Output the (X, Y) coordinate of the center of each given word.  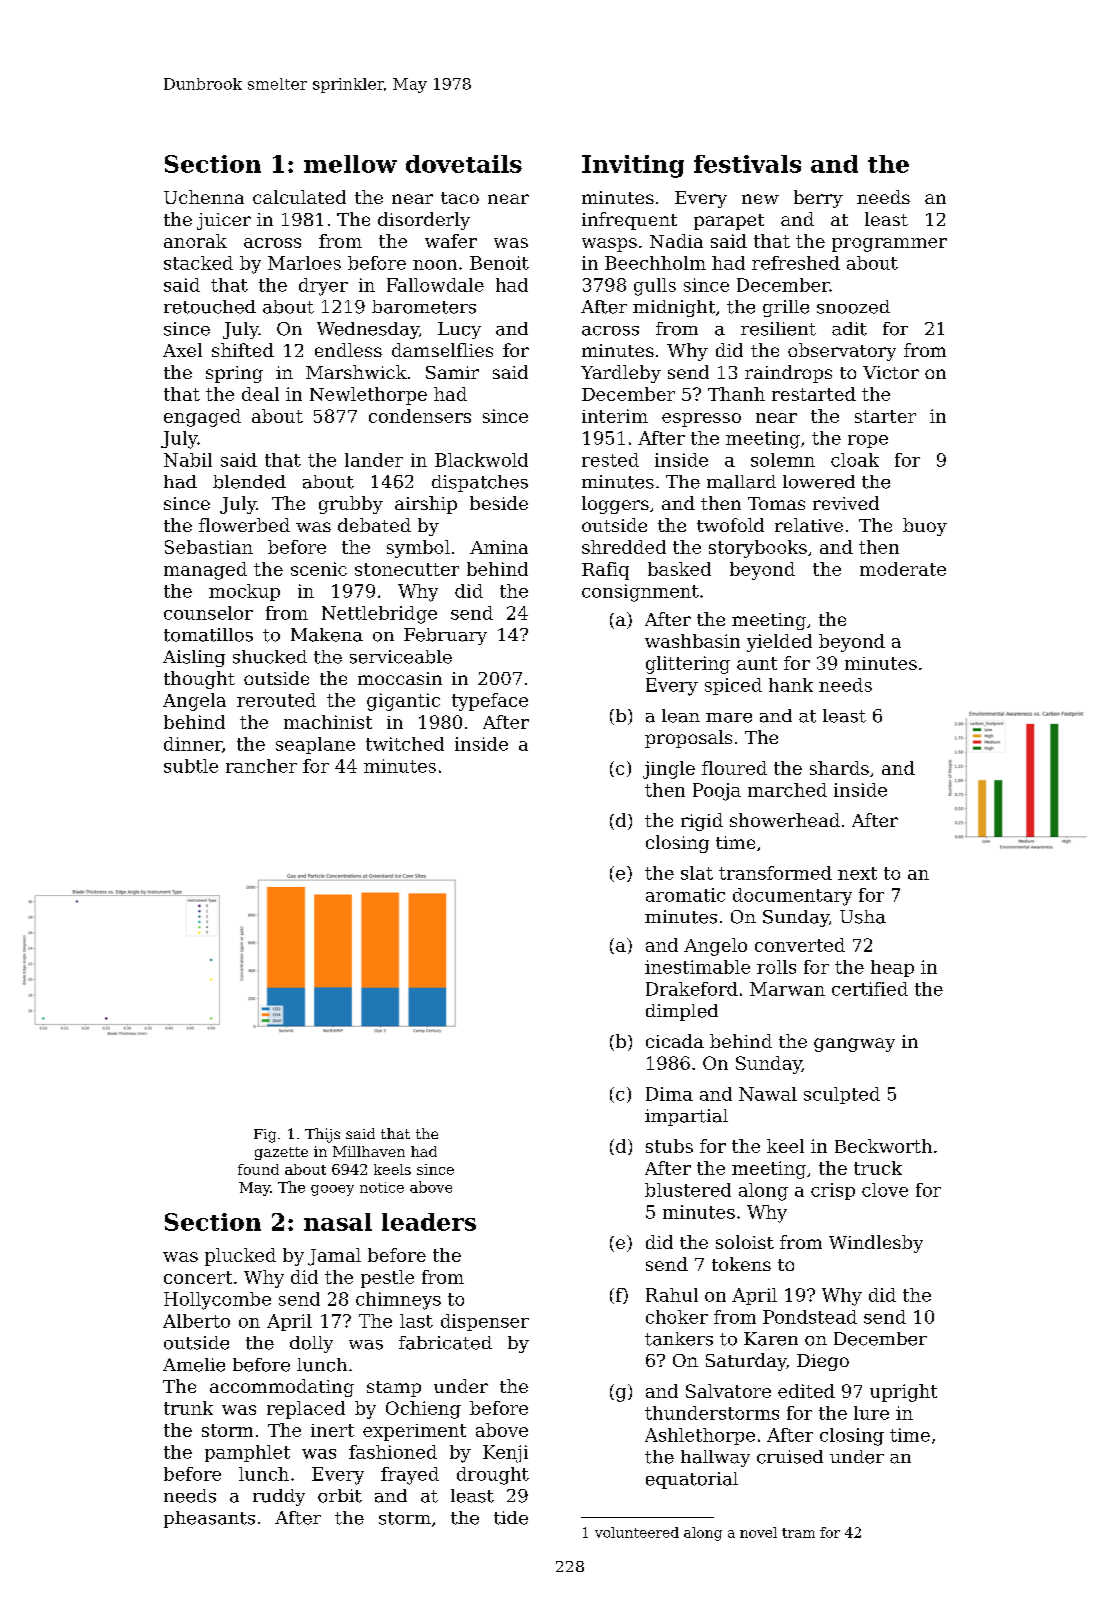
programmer (889, 245)
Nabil (188, 460)
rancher (261, 766)
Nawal (768, 1094)
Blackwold (481, 460)
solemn (783, 460)
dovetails (464, 164)
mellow (350, 164)
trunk (188, 1408)
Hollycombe (217, 1301)
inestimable (697, 967)
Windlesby (876, 1244)
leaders (429, 1222)
